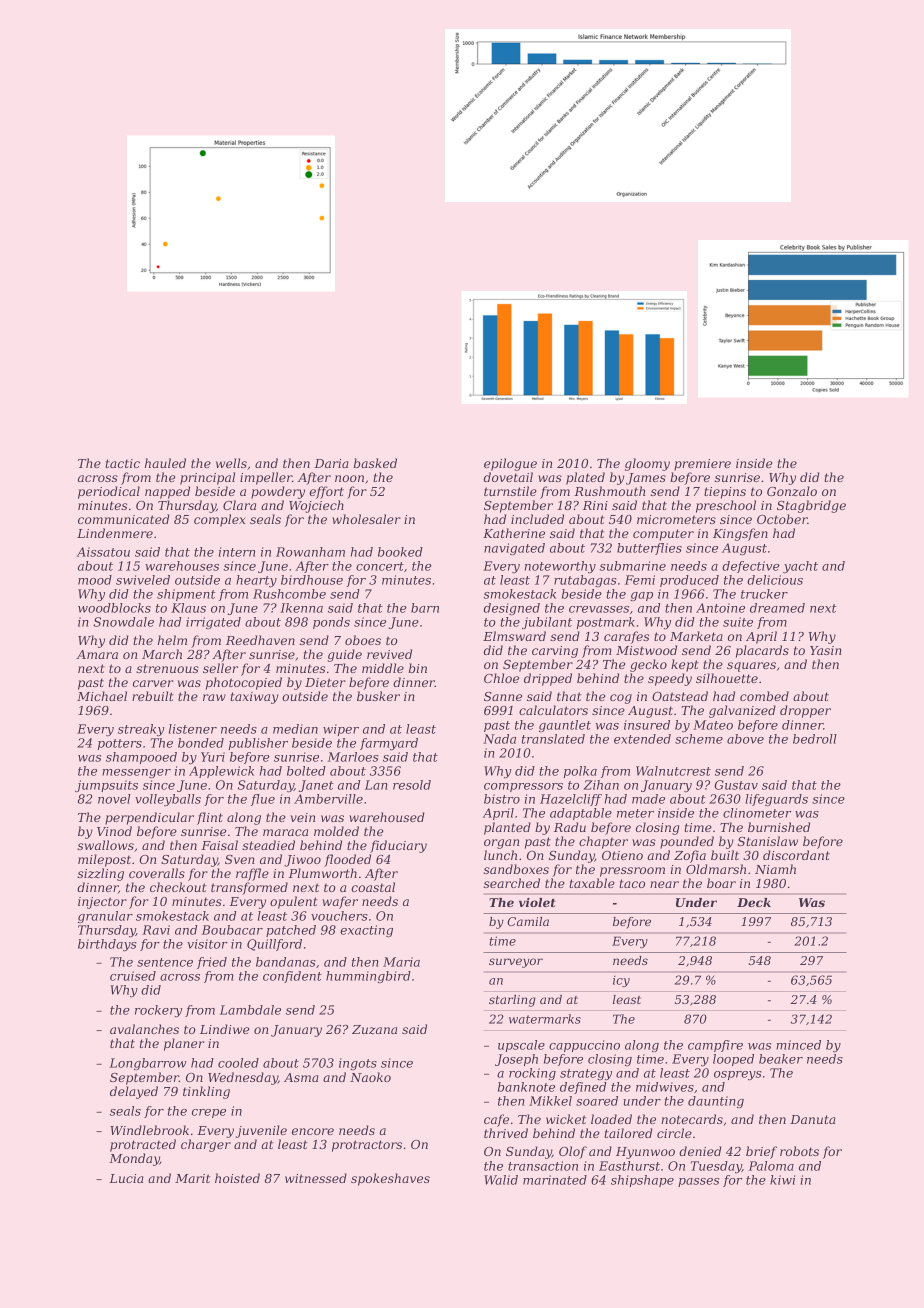  I want to click on butterflies, so click(649, 549).
